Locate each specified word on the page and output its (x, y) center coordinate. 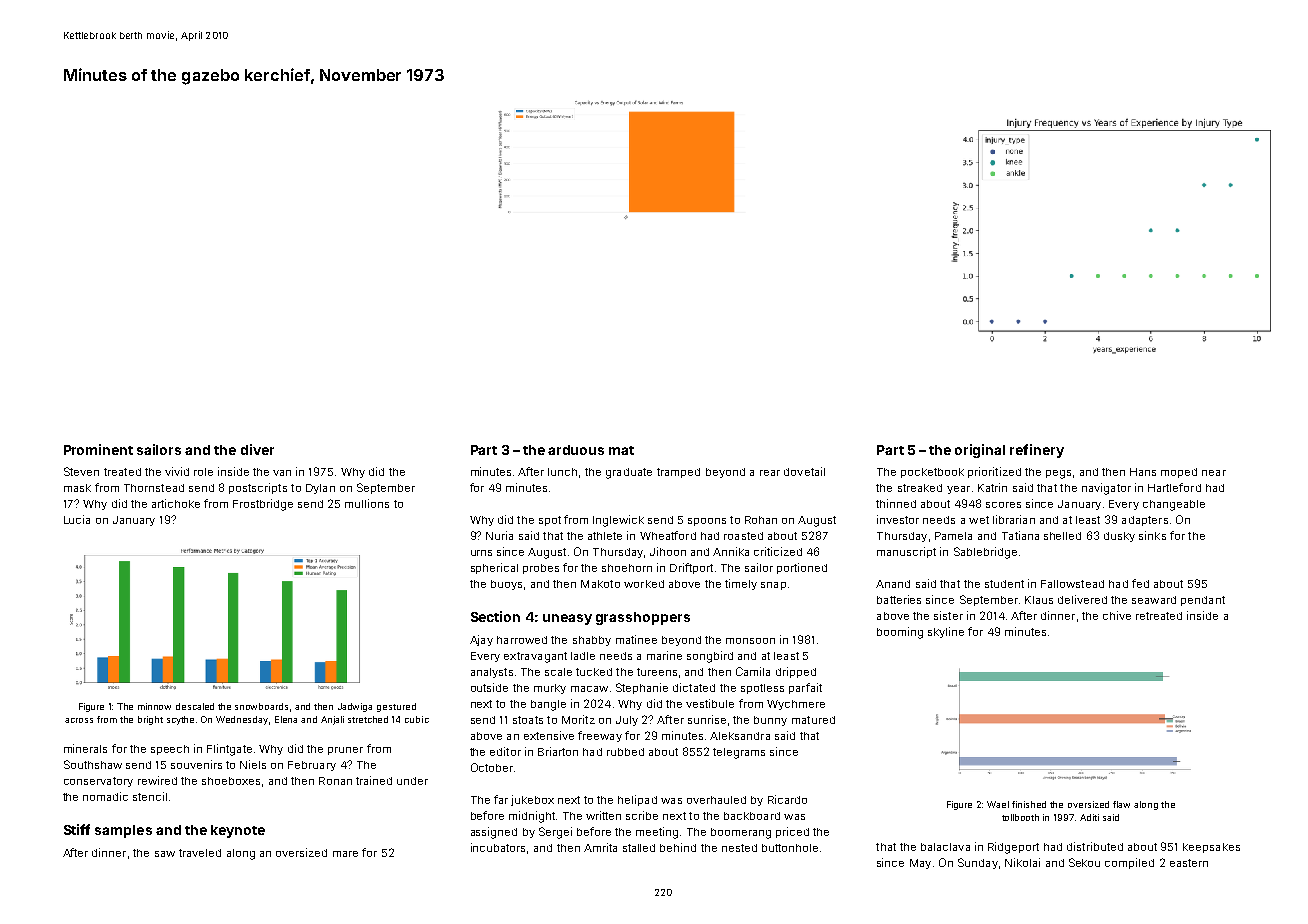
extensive (549, 735)
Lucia (77, 519)
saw (165, 854)
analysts (492, 673)
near (1214, 473)
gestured (396, 707)
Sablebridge (985, 553)
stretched (368, 719)
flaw (1121, 804)
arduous (576, 450)
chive (1117, 615)
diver (257, 449)
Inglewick (618, 521)
